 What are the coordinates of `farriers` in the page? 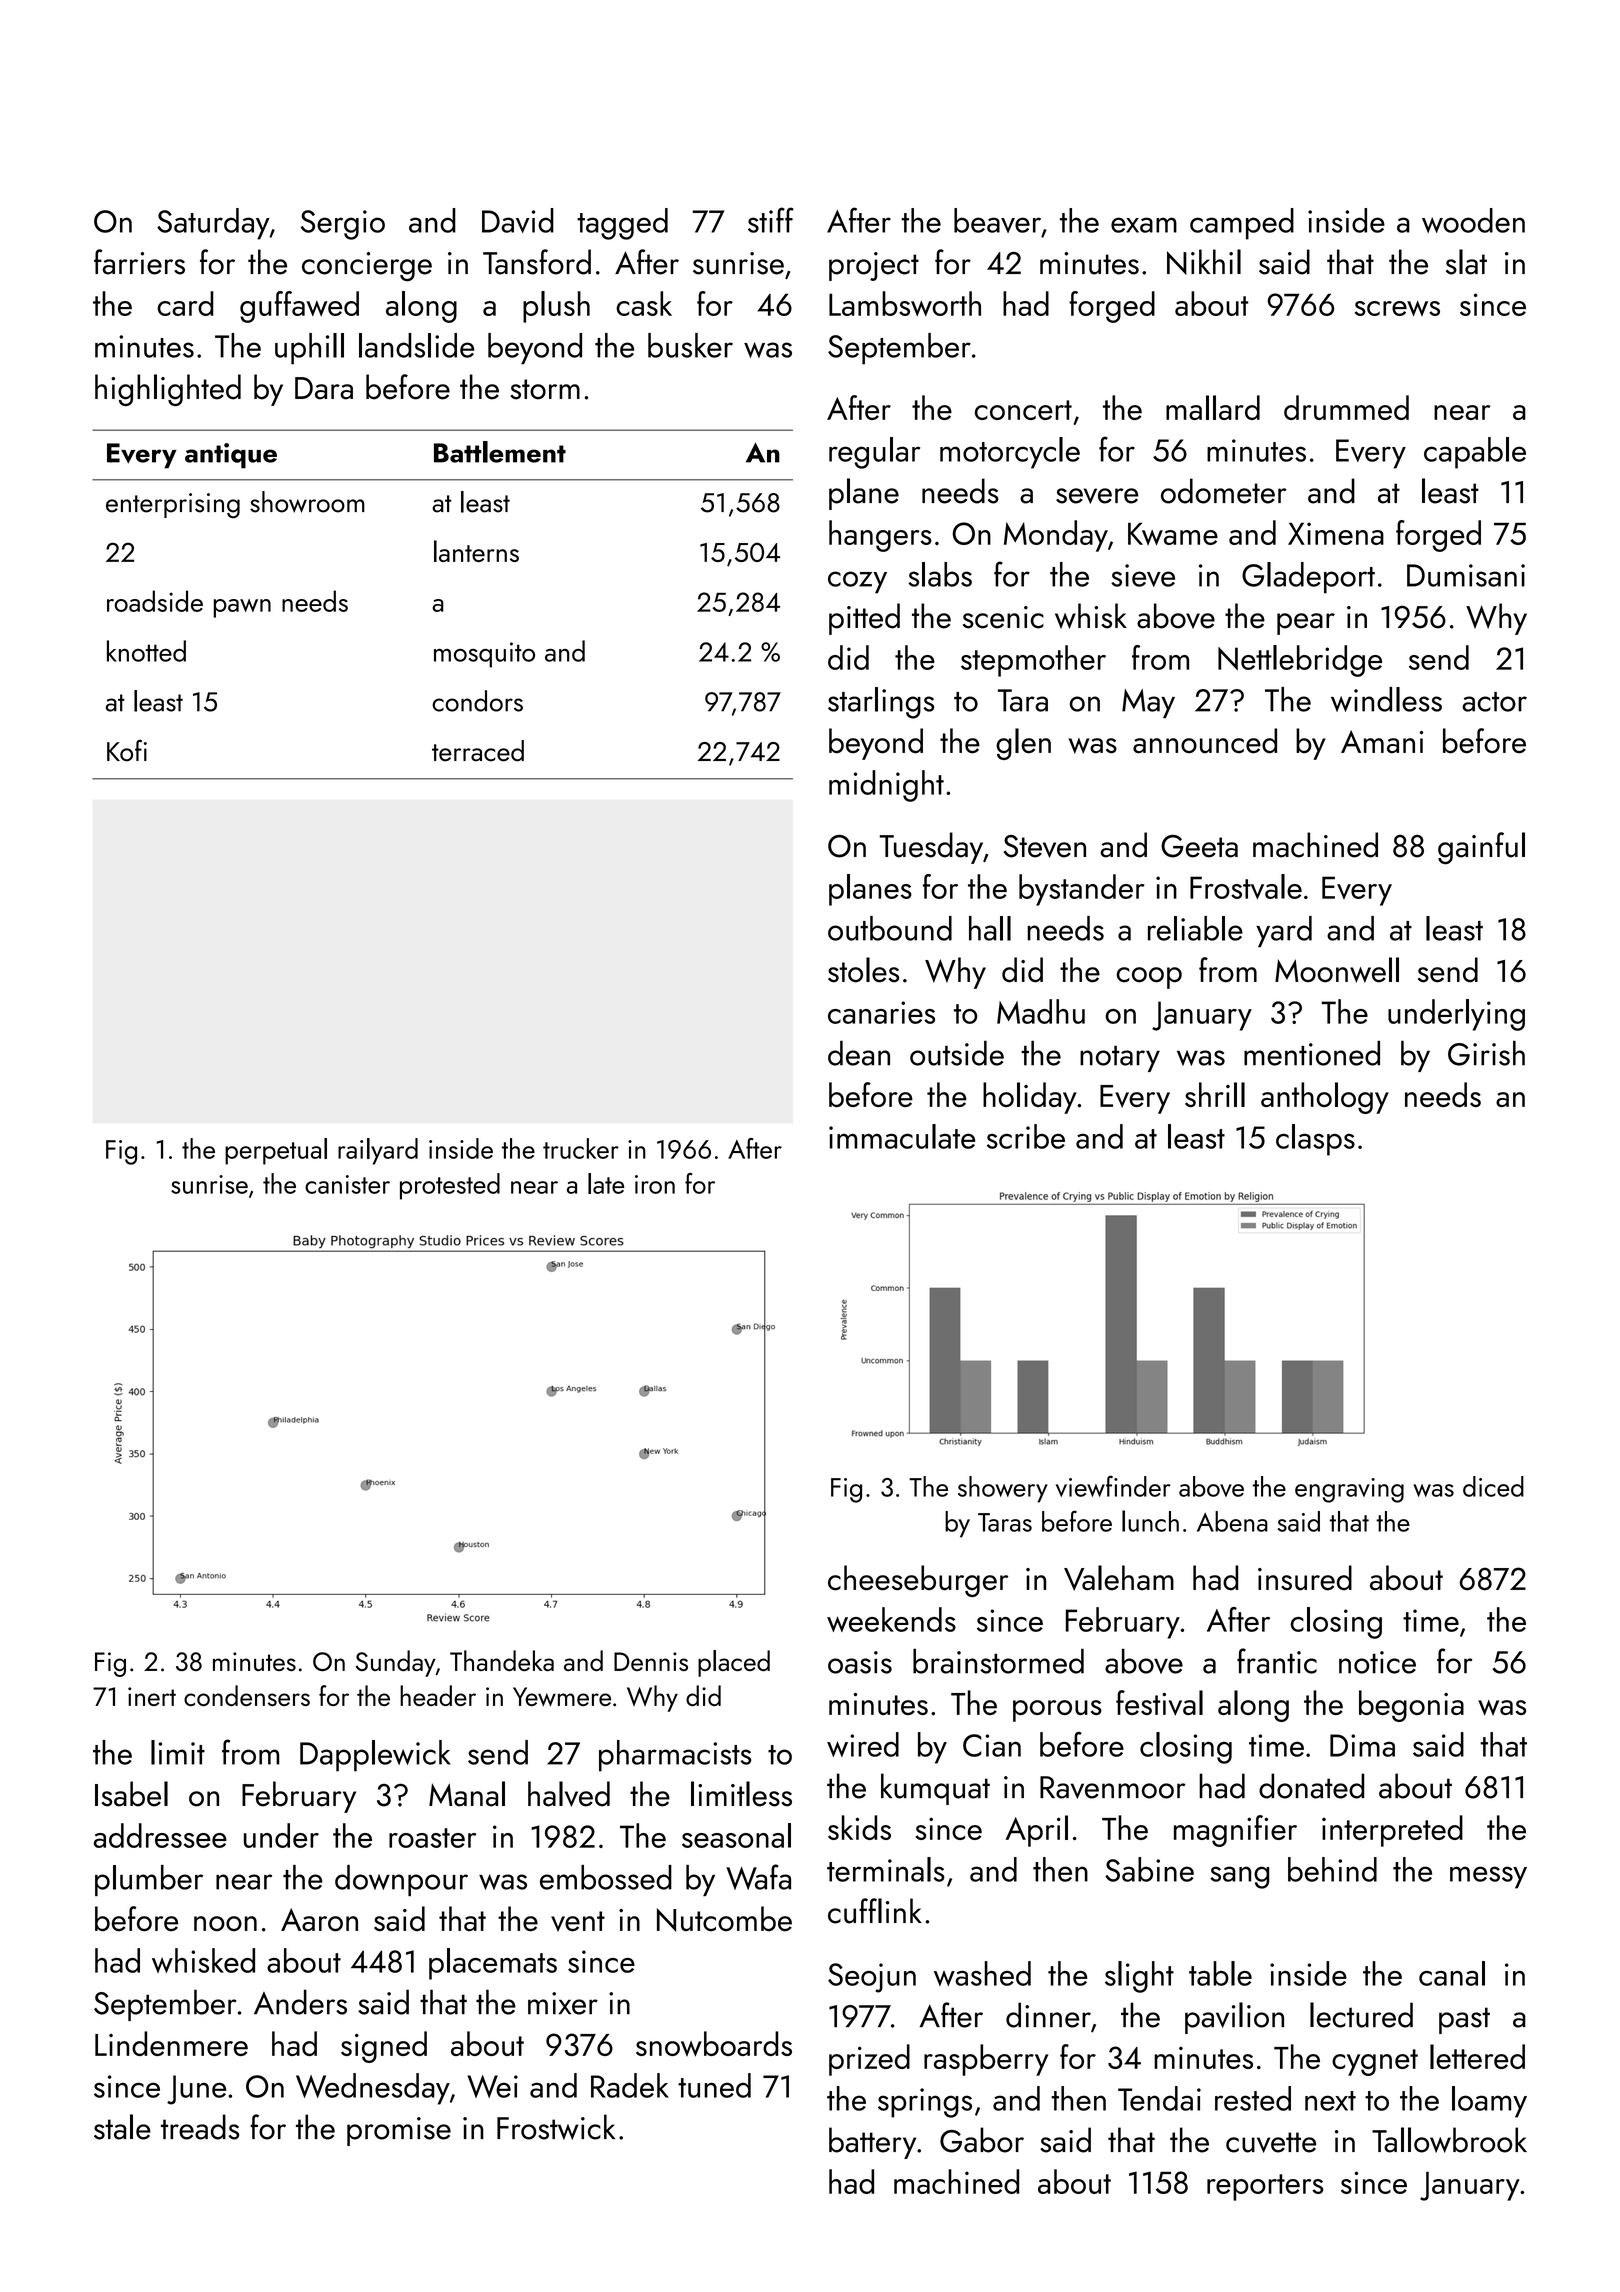 It's located at (139, 262).
